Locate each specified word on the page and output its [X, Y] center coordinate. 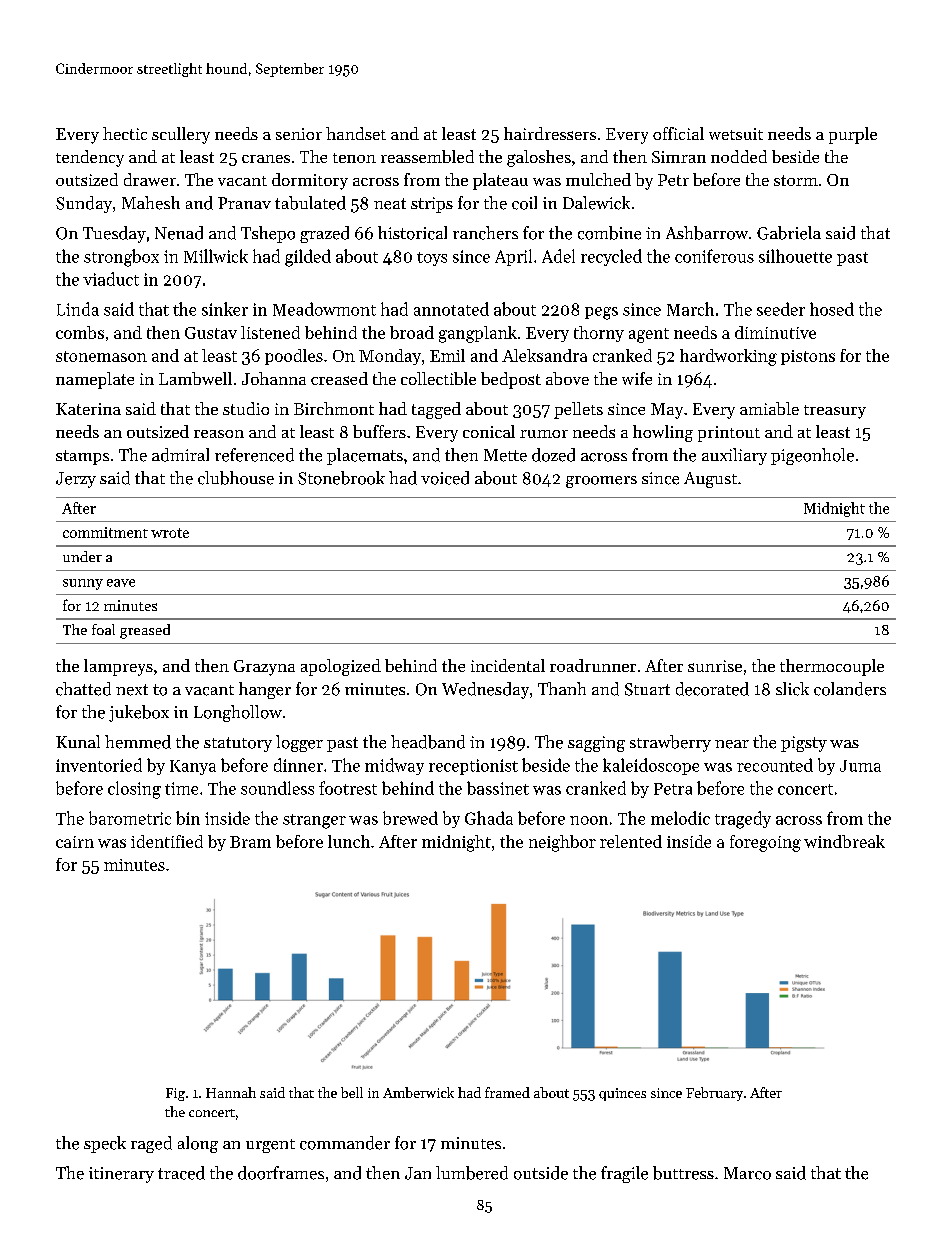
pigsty [804, 744]
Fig [175, 1094]
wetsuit [736, 134]
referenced [254, 455]
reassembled [427, 156]
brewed [410, 818]
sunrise [715, 666]
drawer [150, 179]
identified [167, 841]
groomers [601, 482]
